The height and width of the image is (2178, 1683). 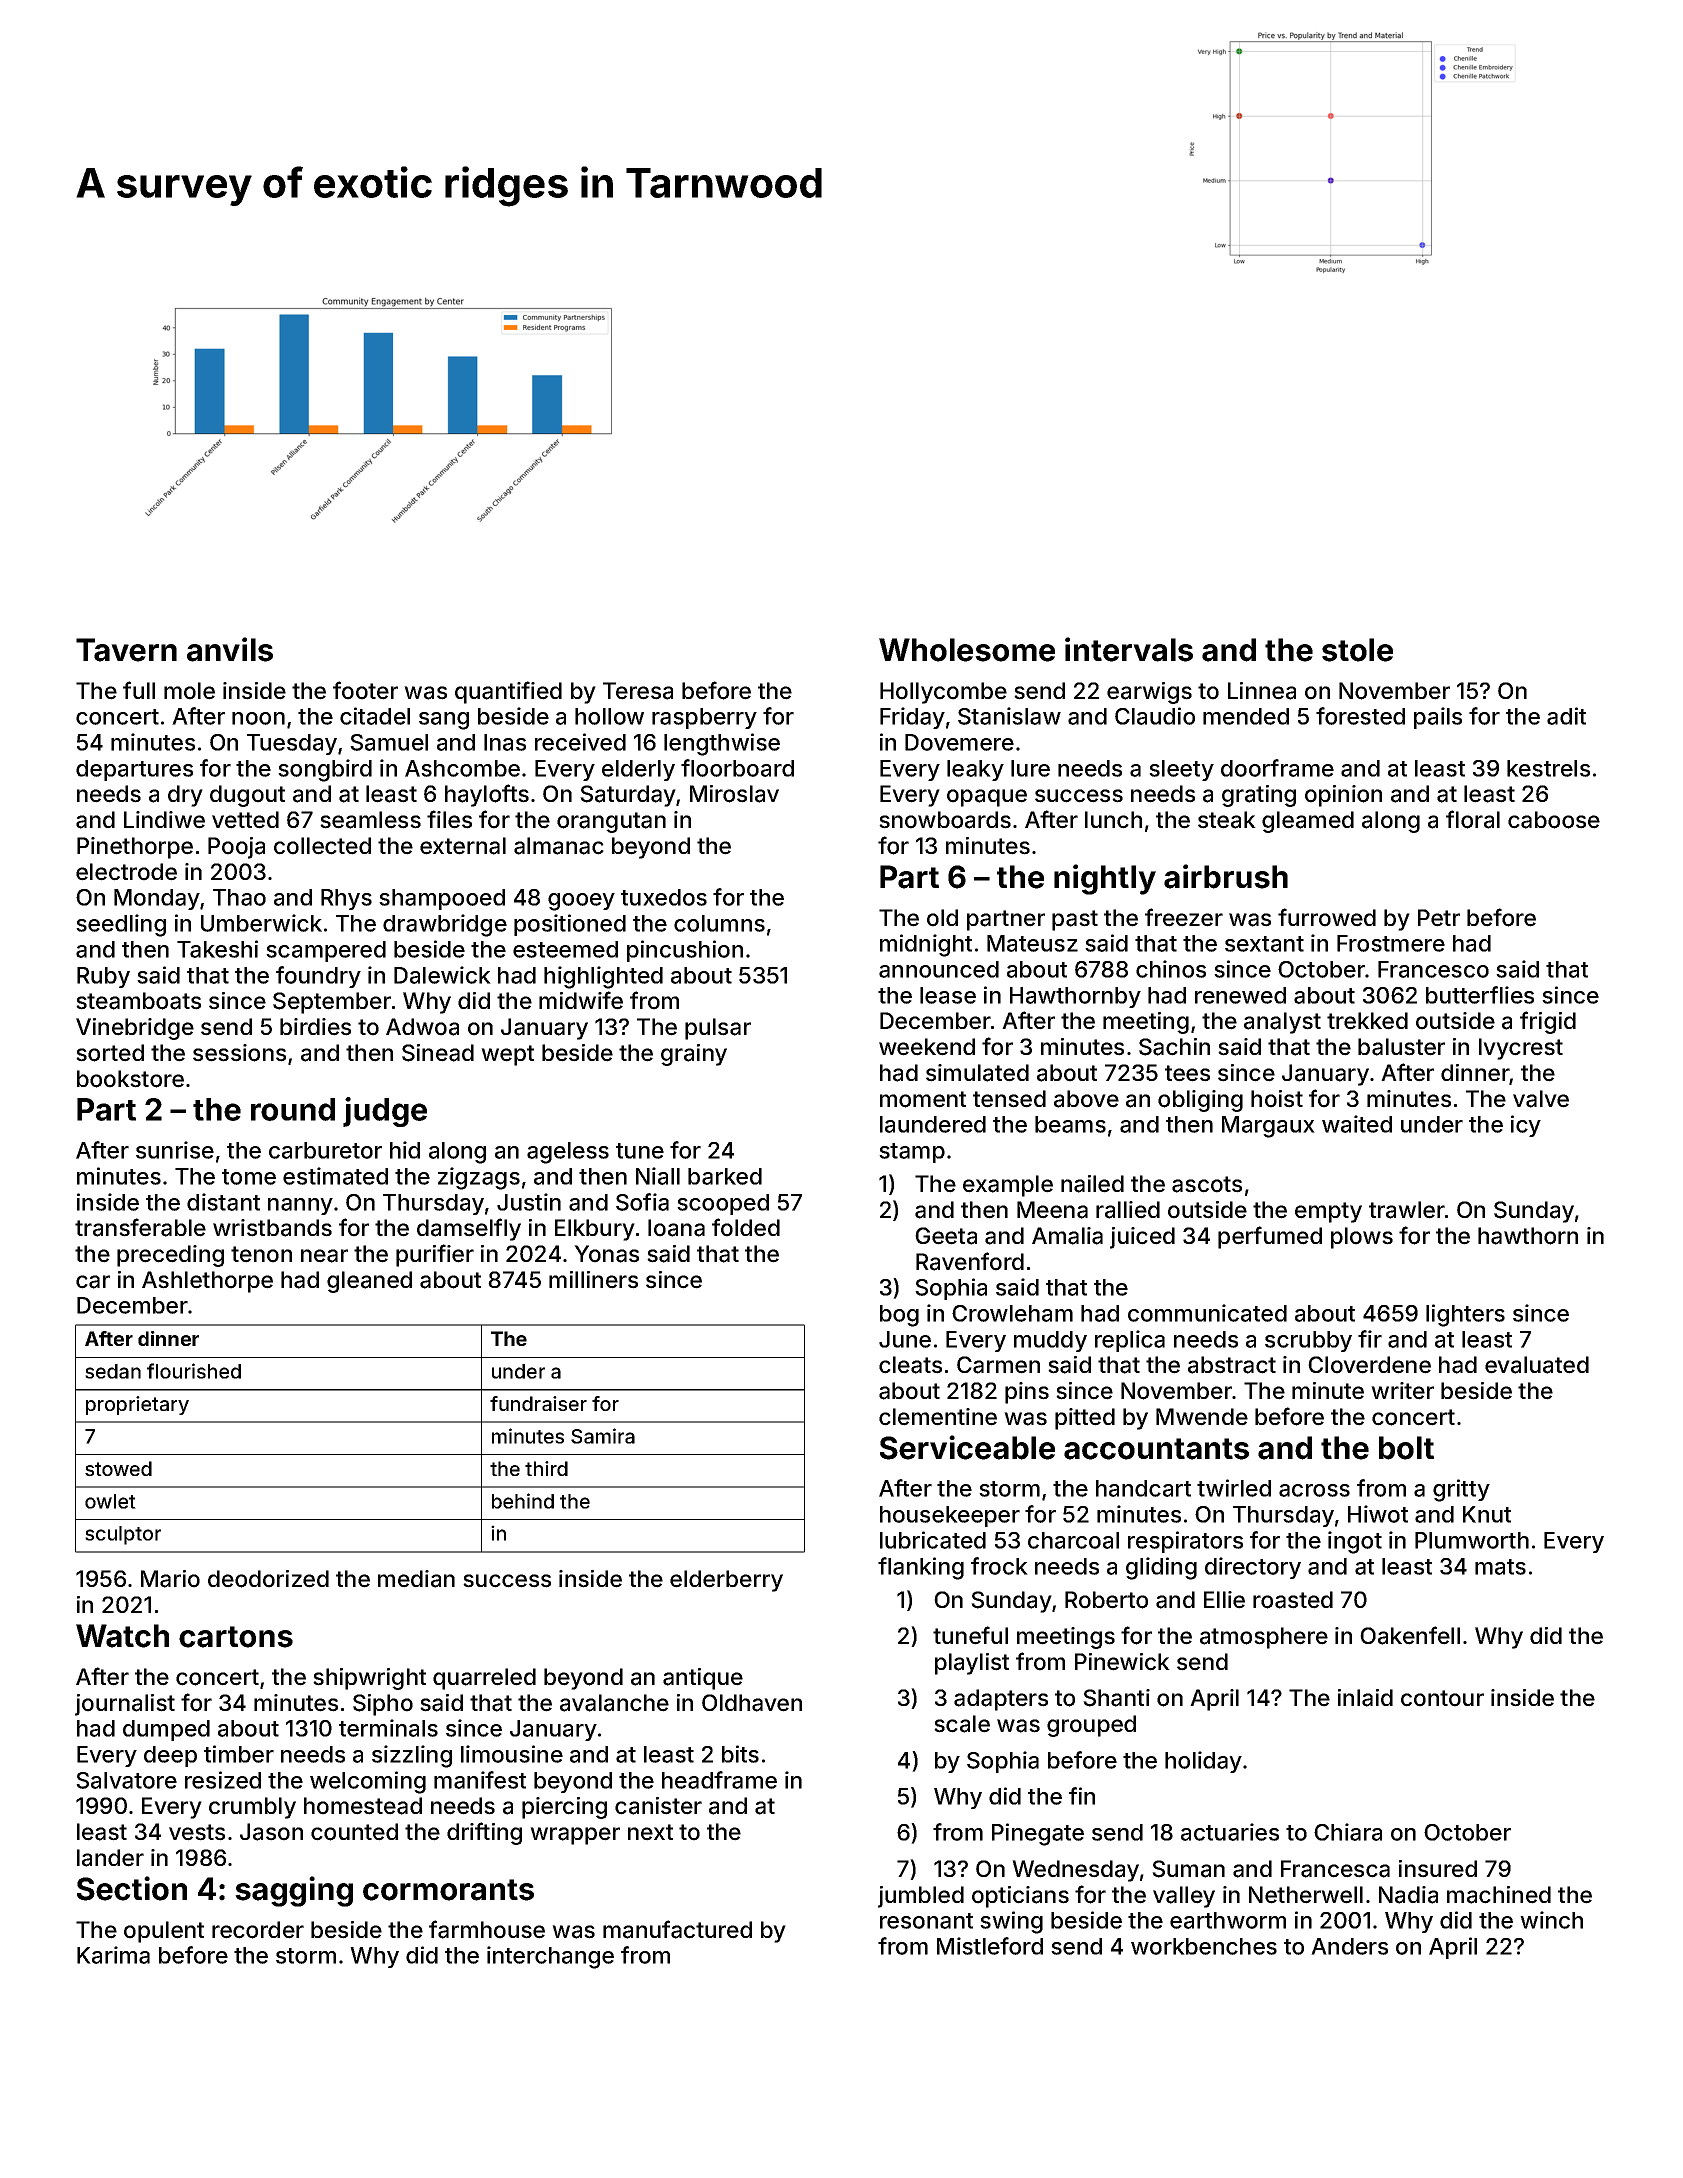 What do you see at coordinates (230, 649) in the image?
I see `anvils` at bounding box center [230, 649].
